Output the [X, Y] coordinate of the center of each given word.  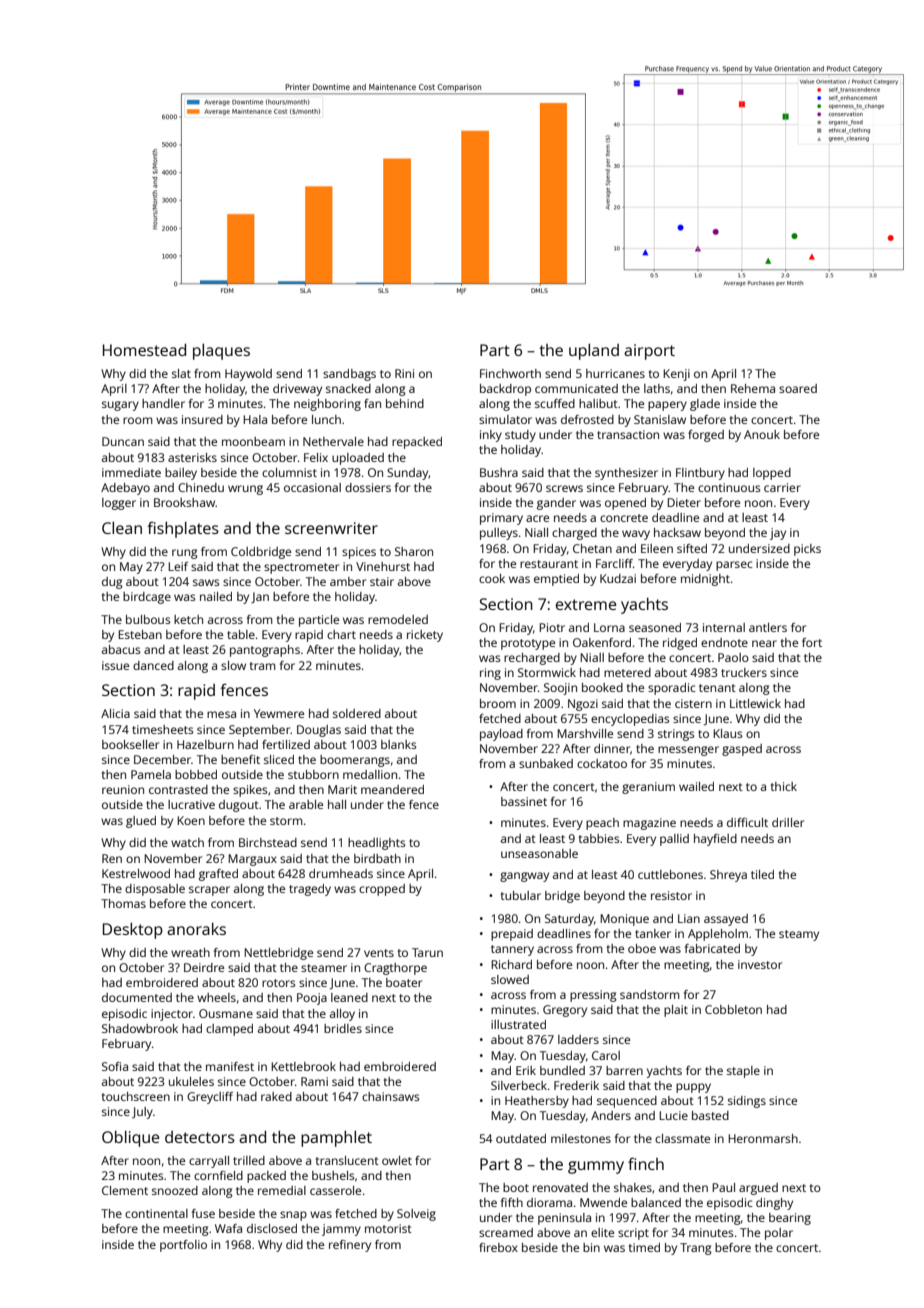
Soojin [560, 689]
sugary [120, 406]
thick [784, 786]
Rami [314, 1081]
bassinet [524, 801]
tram [263, 666]
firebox [498, 1247]
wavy [636, 535]
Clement [125, 1190]
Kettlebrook [303, 1066]
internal [724, 627]
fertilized [286, 744]
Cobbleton [733, 1009]
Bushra [499, 472]
